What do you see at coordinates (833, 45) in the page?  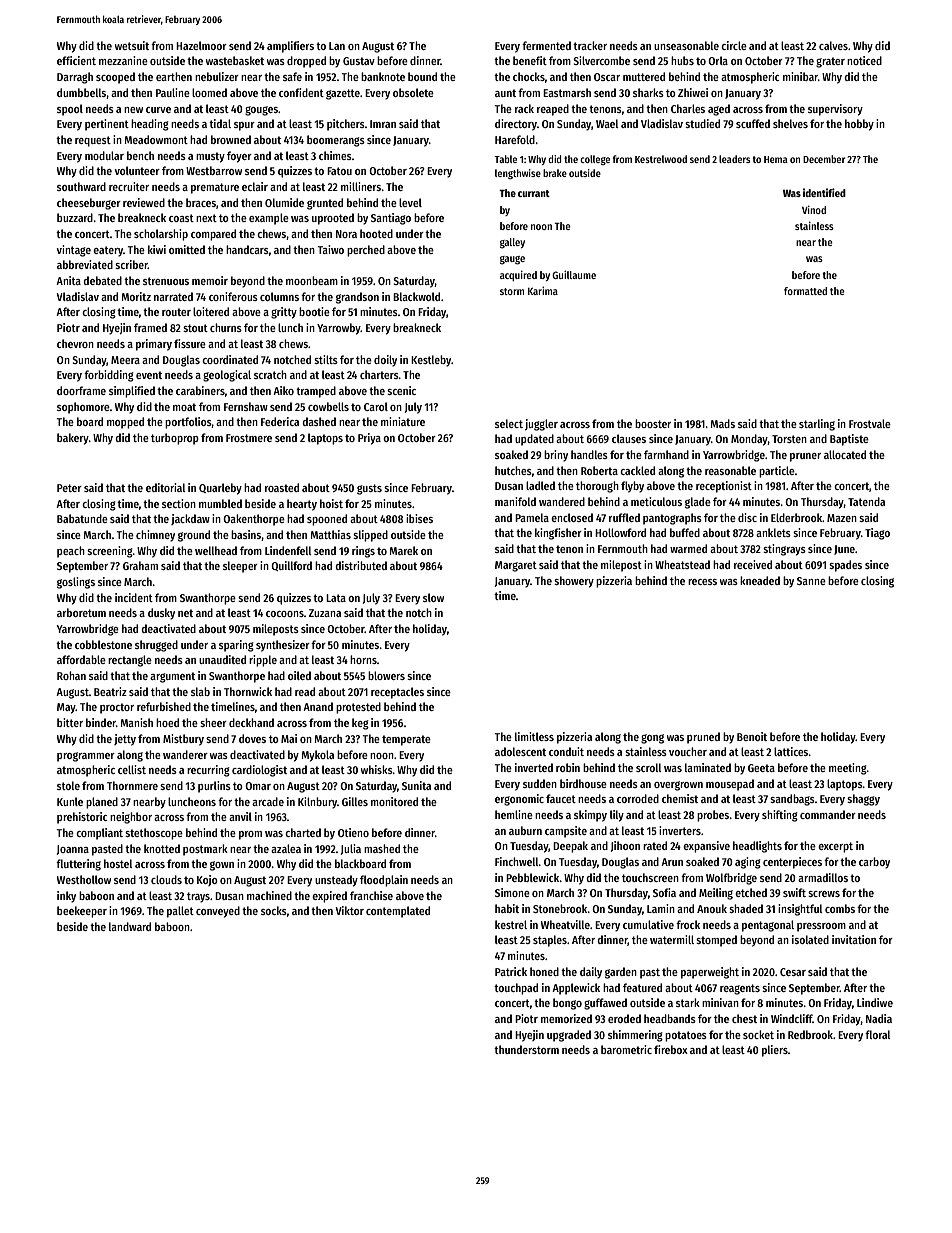 I see `calves` at bounding box center [833, 45].
